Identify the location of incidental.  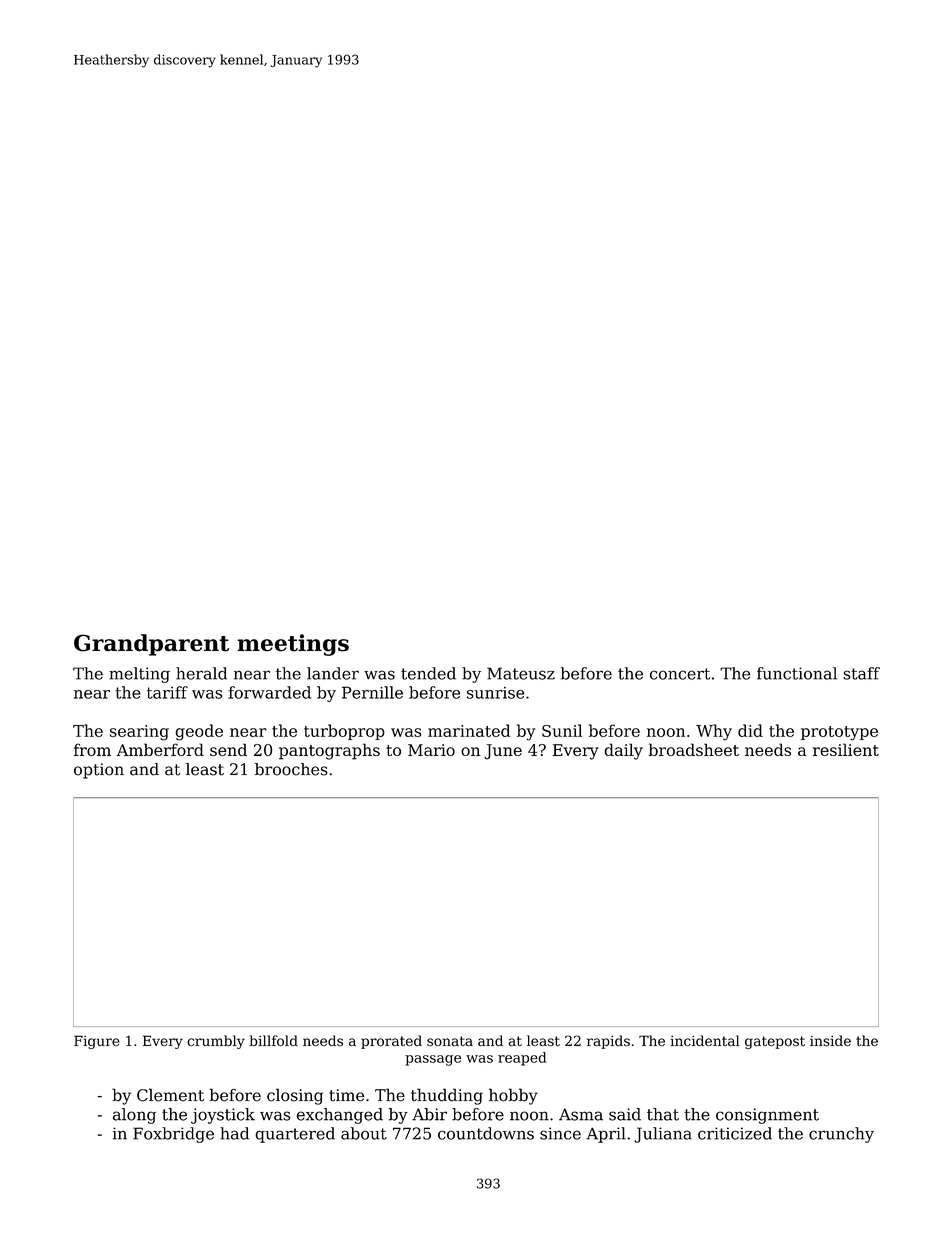
(705, 1041).
